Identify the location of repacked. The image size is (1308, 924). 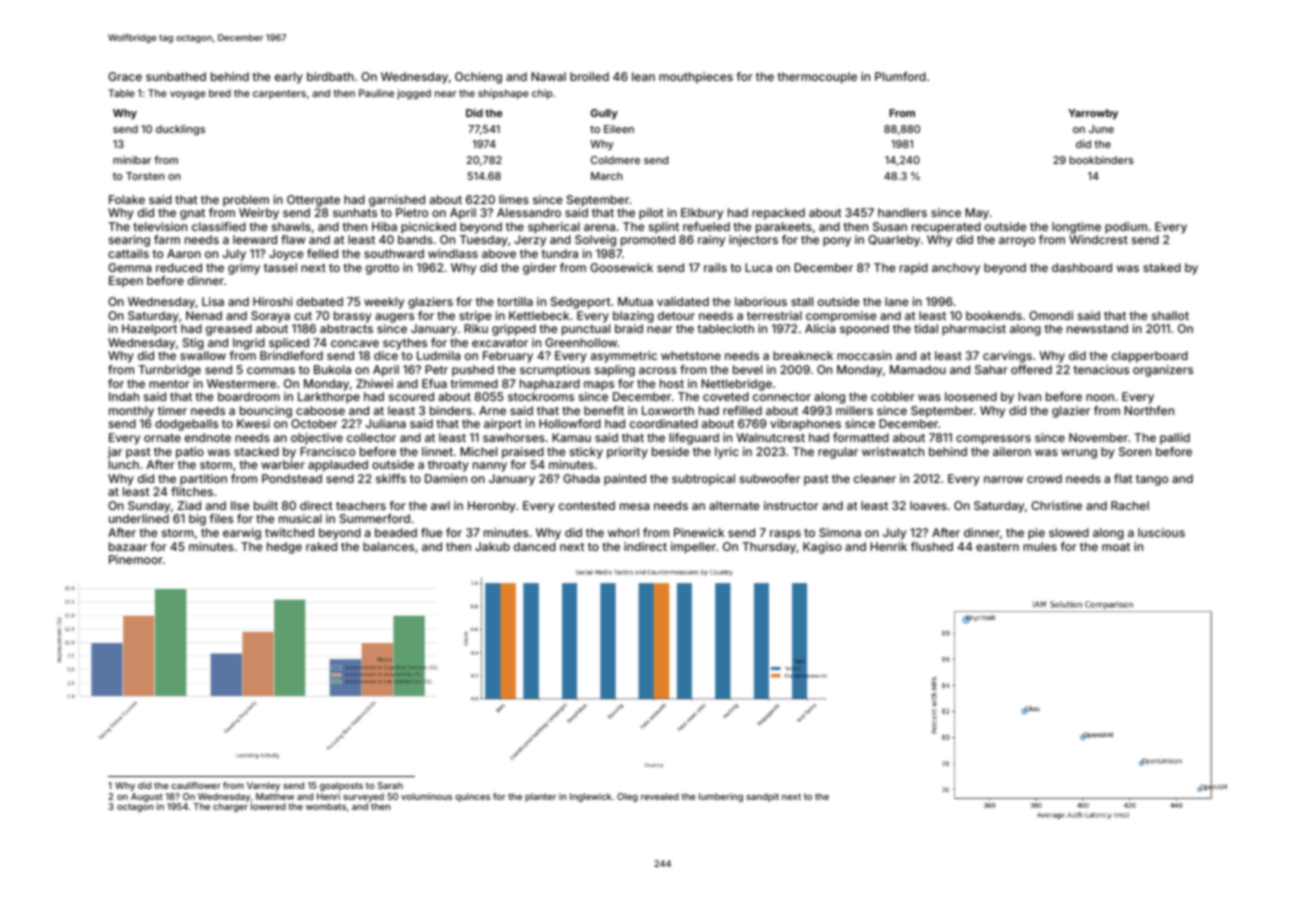
(778, 214).
